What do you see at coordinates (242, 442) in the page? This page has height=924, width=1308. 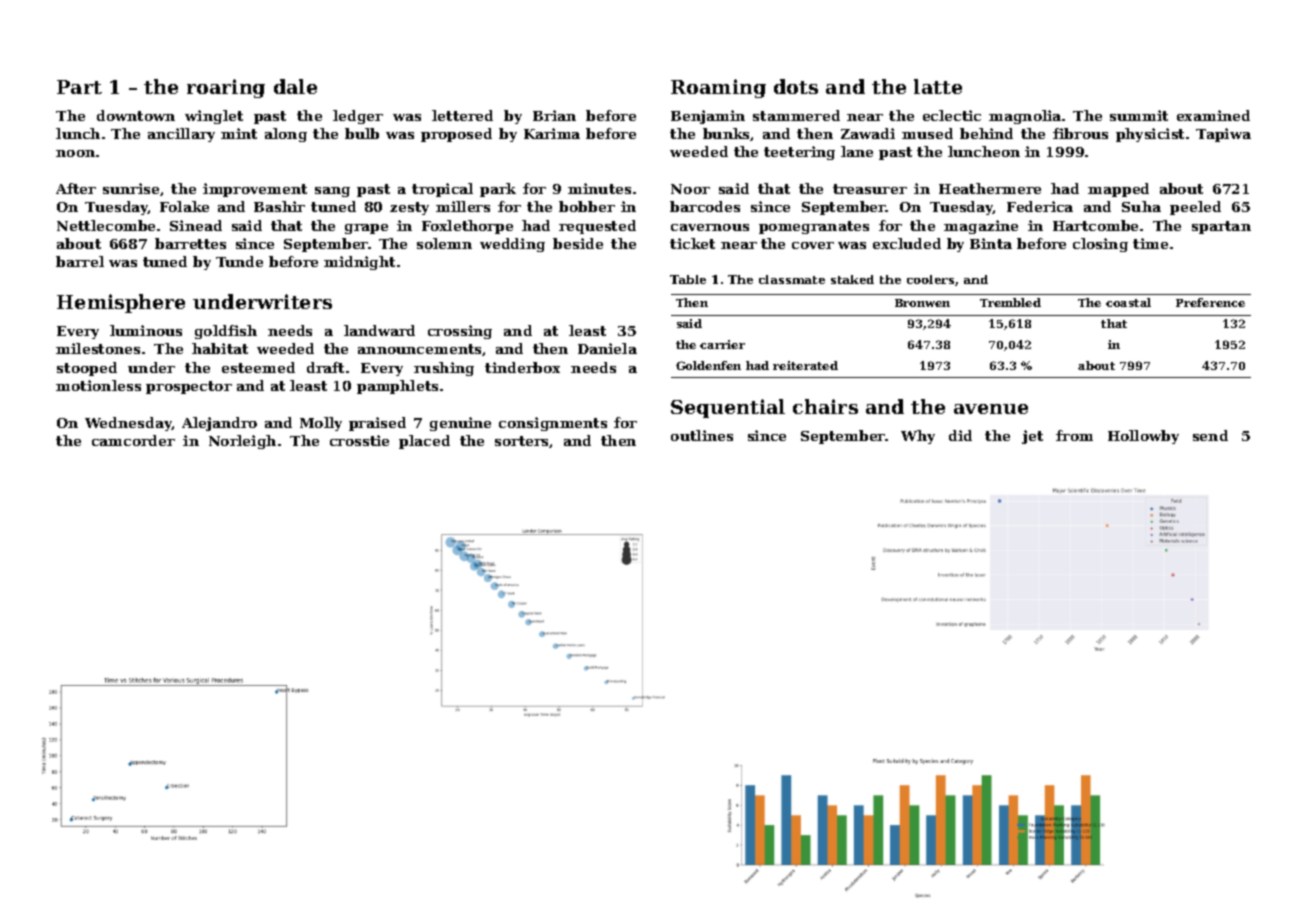 I see `Norleigh` at bounding box center [242, 442].
